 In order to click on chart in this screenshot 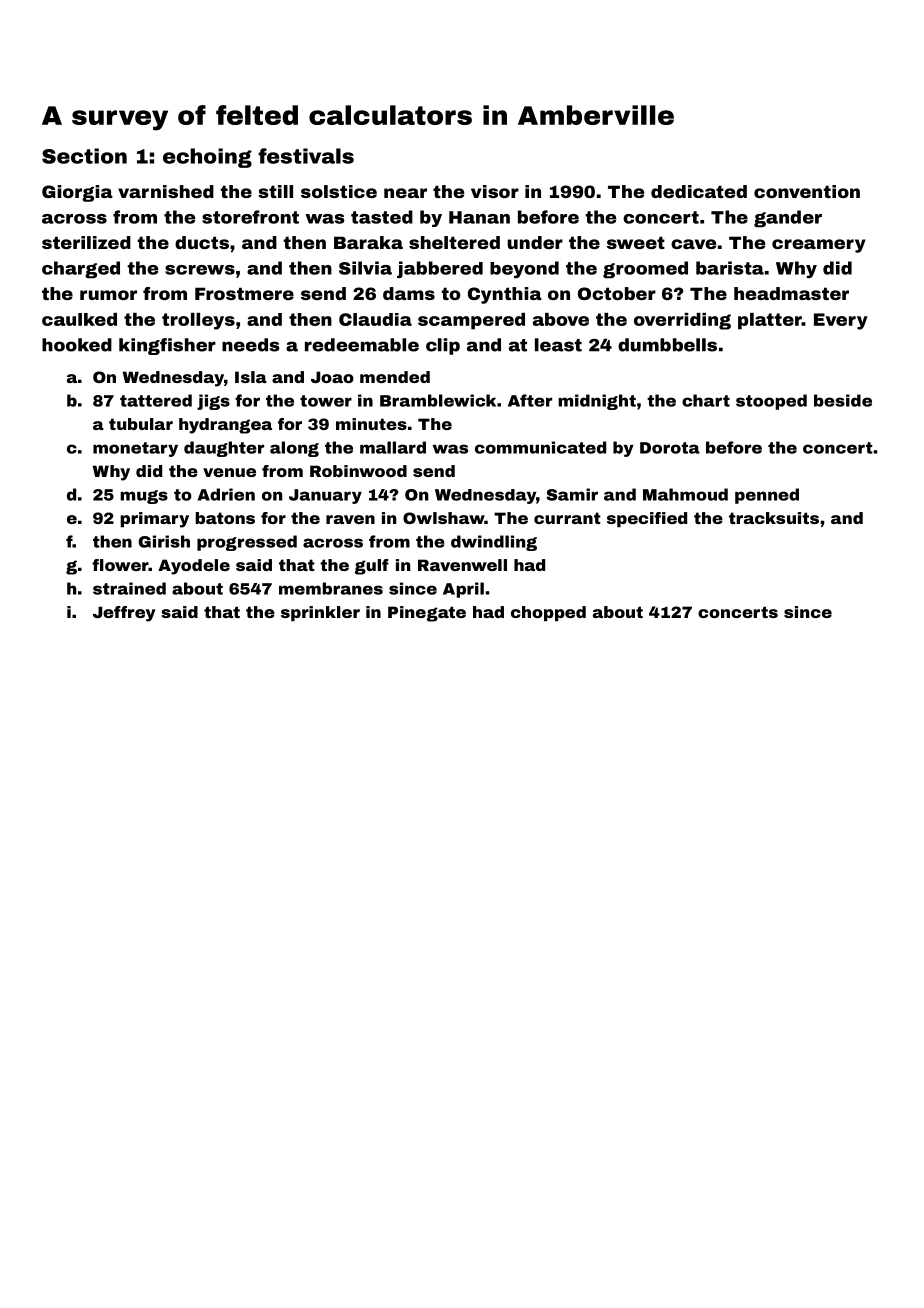, I will do `click(706, 400)`.
